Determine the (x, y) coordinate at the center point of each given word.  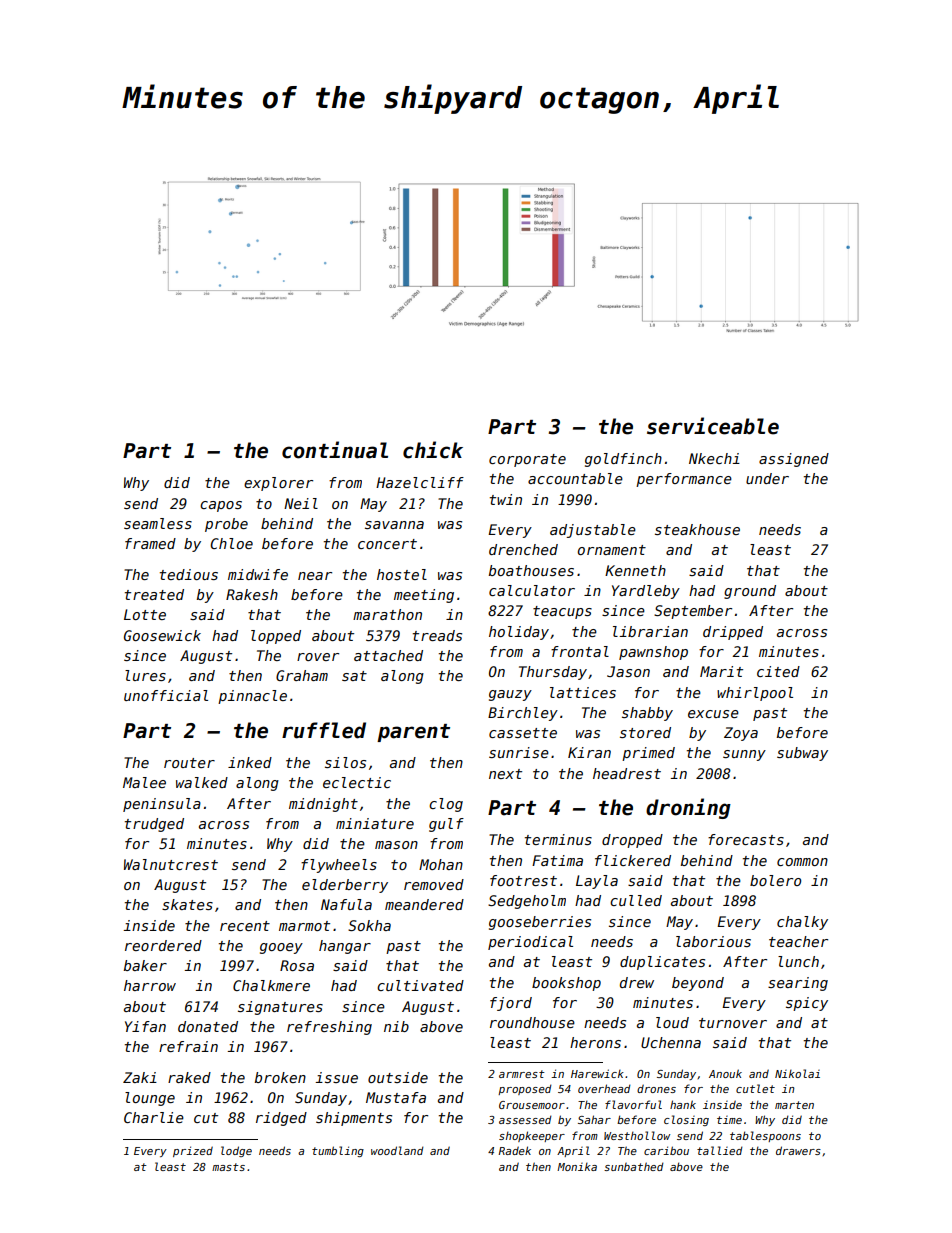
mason (396, 845)
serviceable (713, 426)
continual (335, 450)
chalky (802, 923)
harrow (150, 985)
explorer (278, 484)
